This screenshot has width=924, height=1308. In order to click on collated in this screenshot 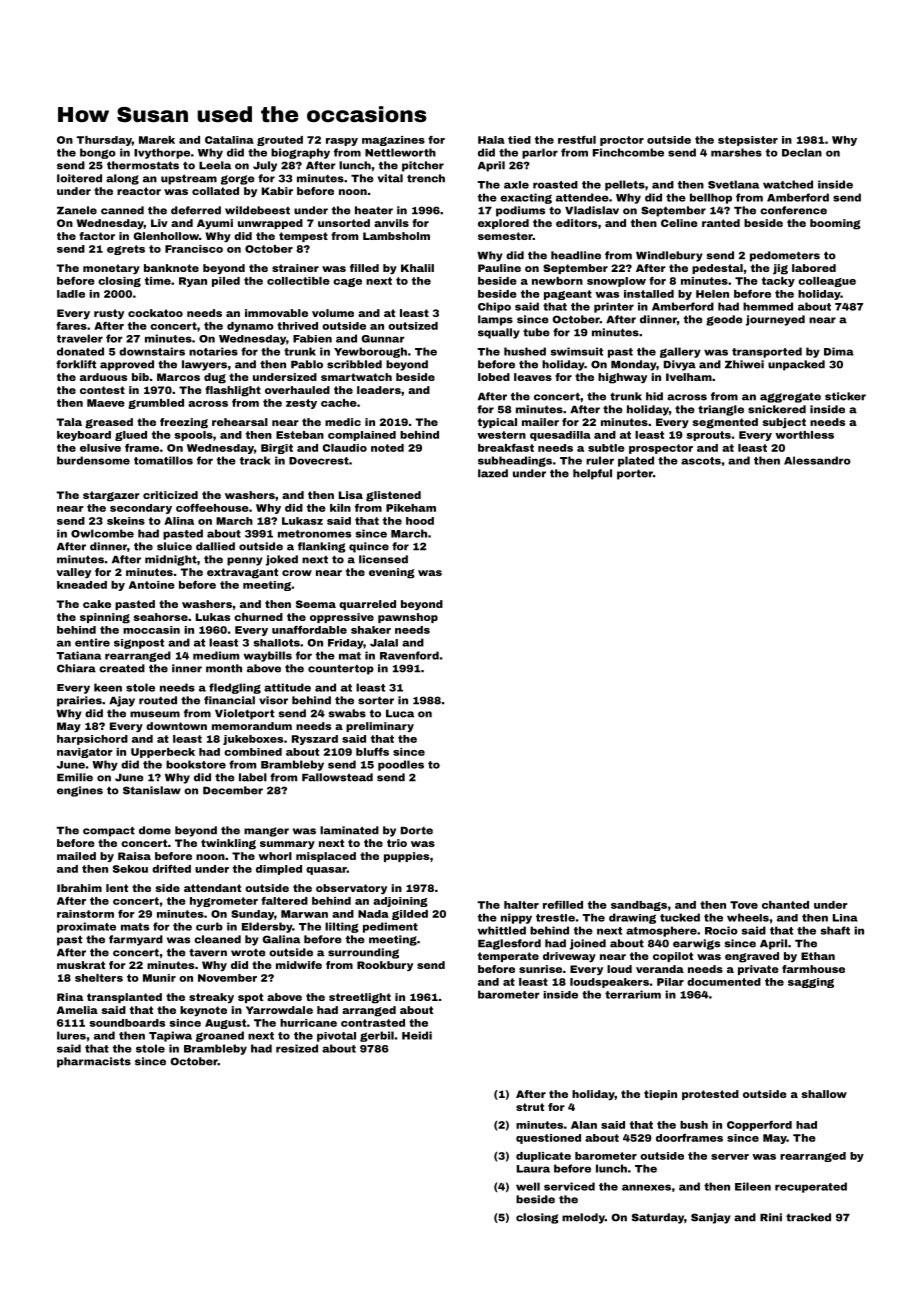, I will do `click(215, 191)`.
